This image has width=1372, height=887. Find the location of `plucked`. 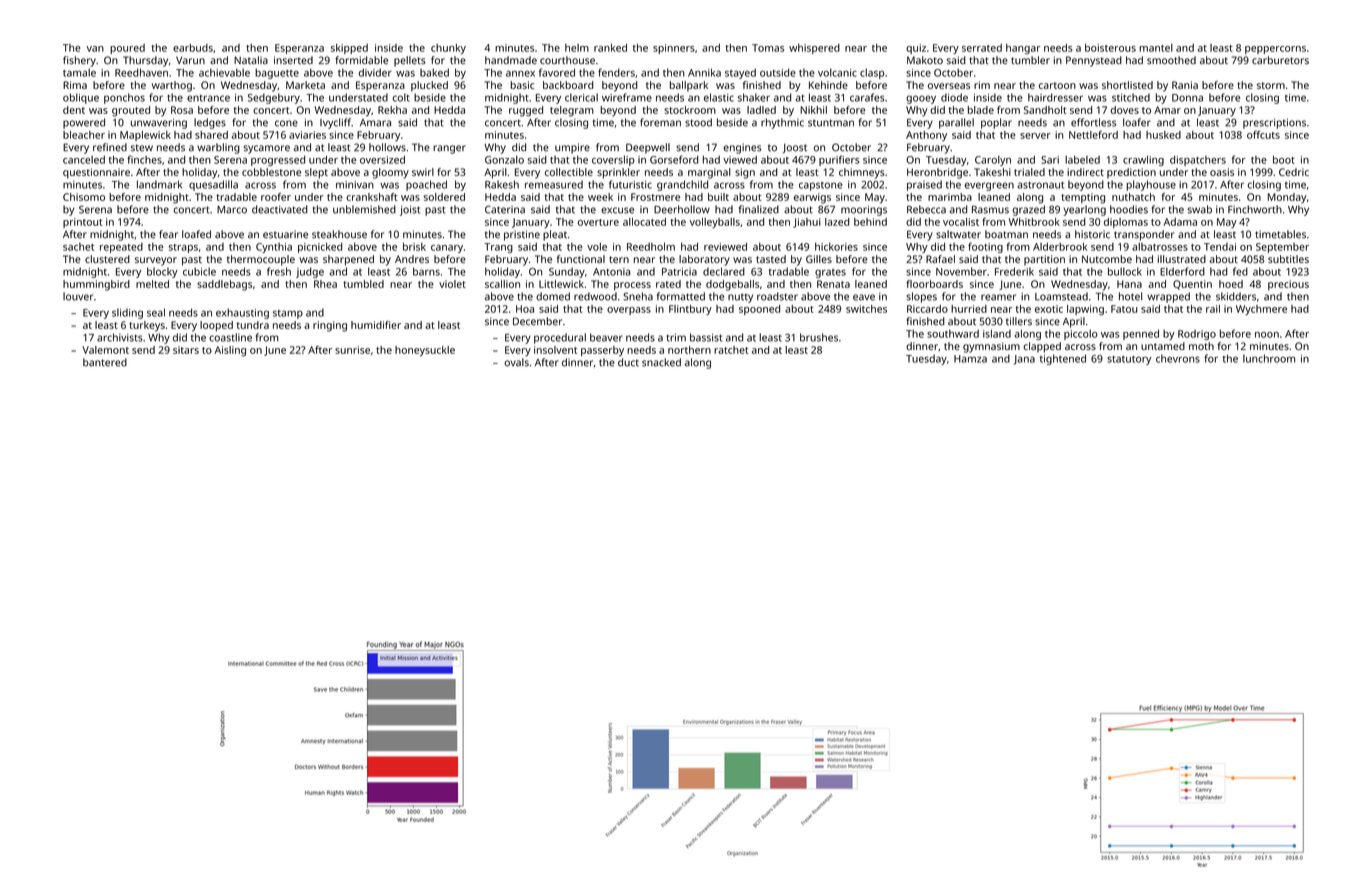

plucked is located at coordinates (429, 86).
